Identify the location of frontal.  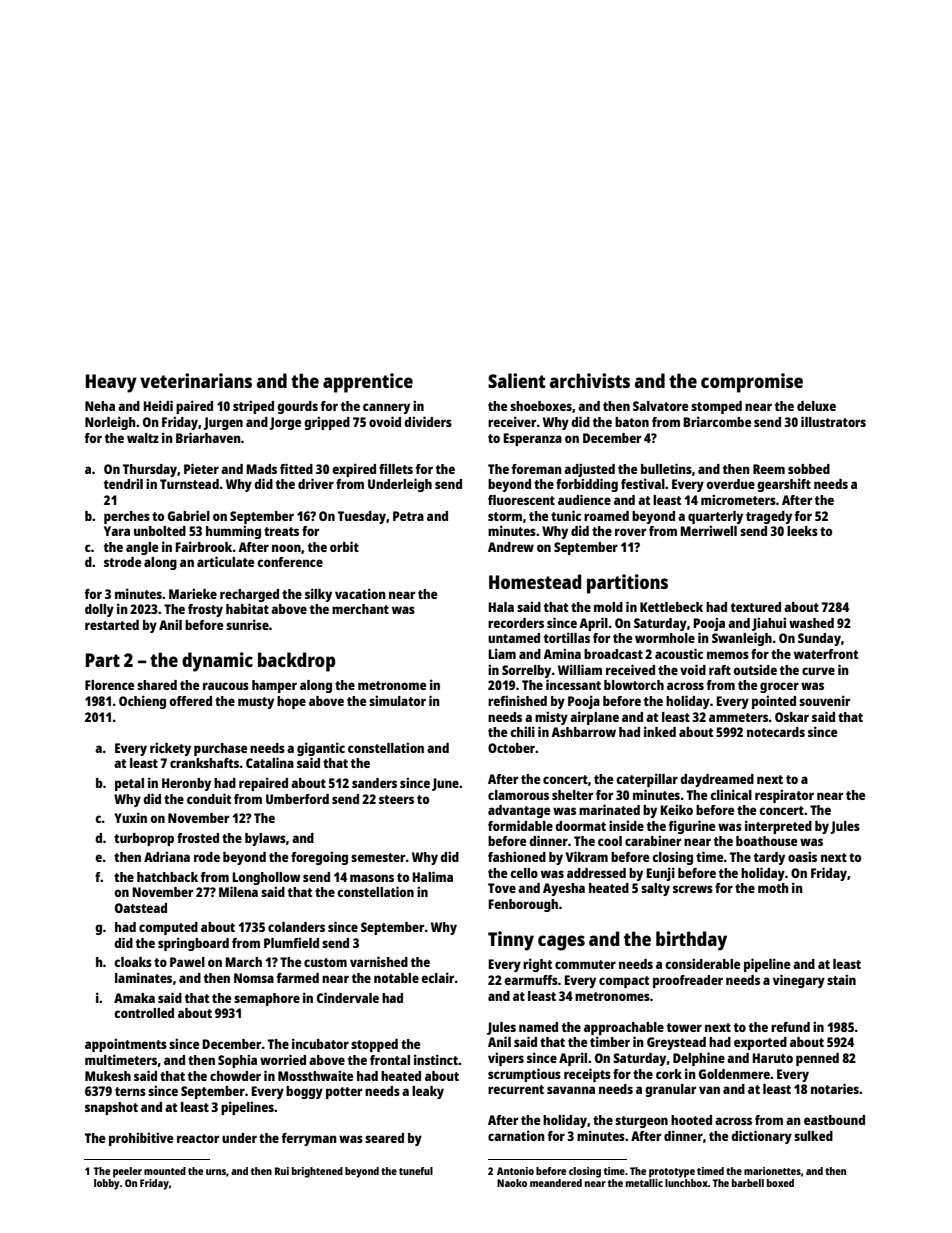
(390, 1060).
